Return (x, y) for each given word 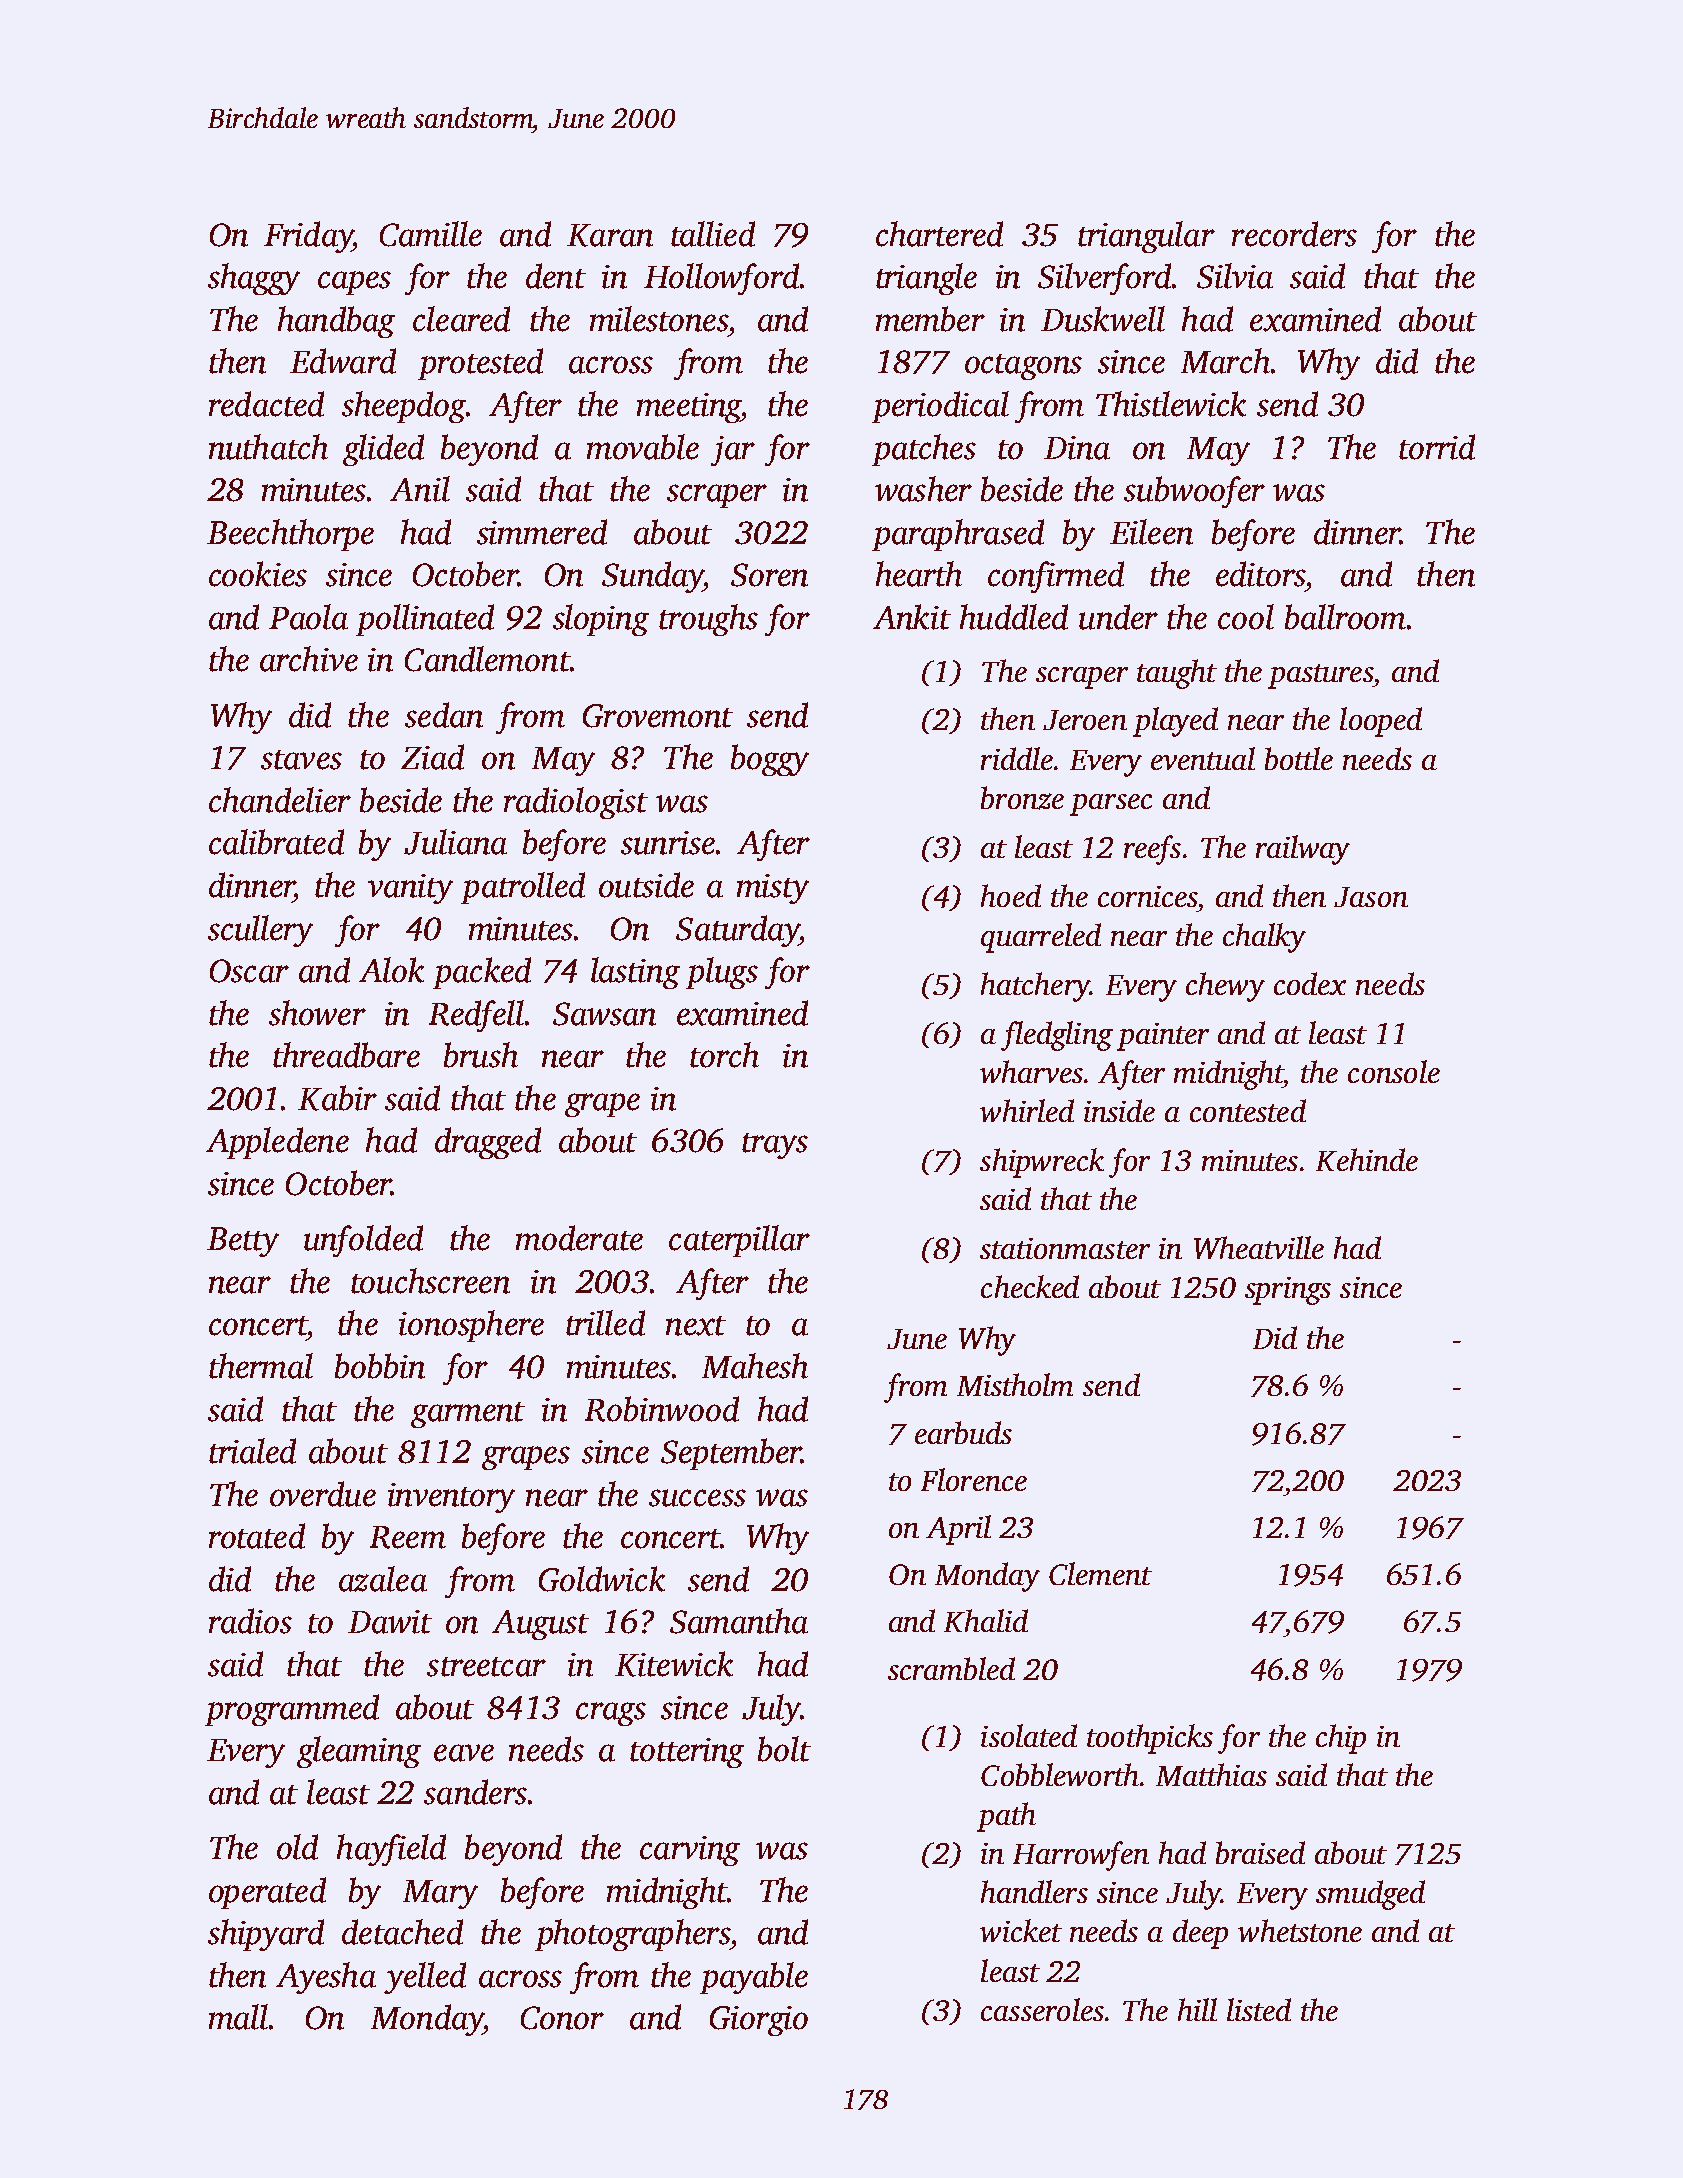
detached (402, 1932)
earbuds (963, 1432)
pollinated (425, 620)
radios (250, 1621)
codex (1310, 983)
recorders (1294, 234)
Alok (391, 970)
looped (1381, 722)
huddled (1014, 617)
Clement (1100, 1573)
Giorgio (759, 2021)
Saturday (738, 931)
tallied (713, 234)
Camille (431, 234)
